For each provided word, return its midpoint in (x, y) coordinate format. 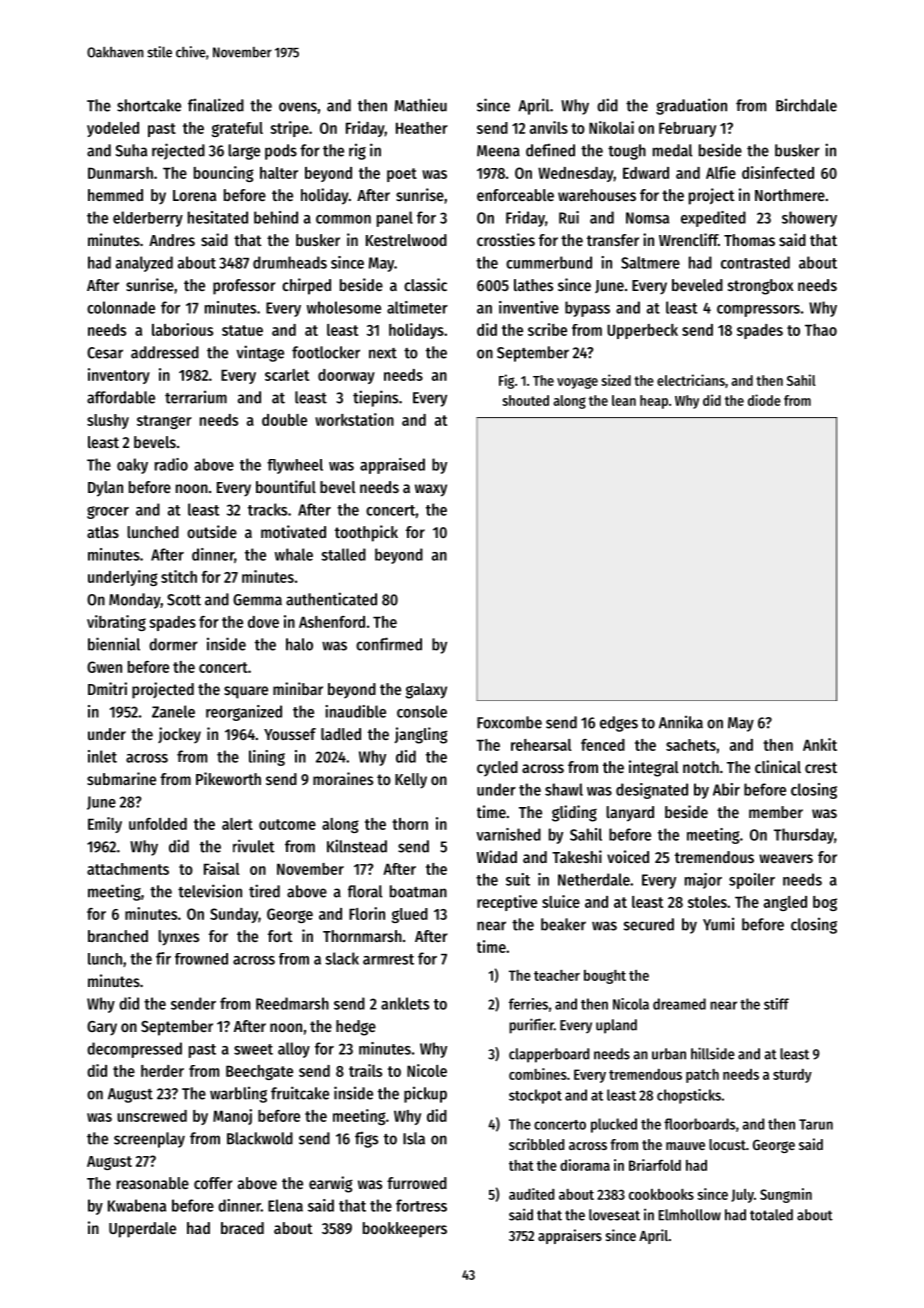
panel (395, 219)
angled (785, 903)
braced (242, 1228)
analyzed (144, 264)
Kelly (411, 781)
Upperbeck (642, 331)
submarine (121, 778)
